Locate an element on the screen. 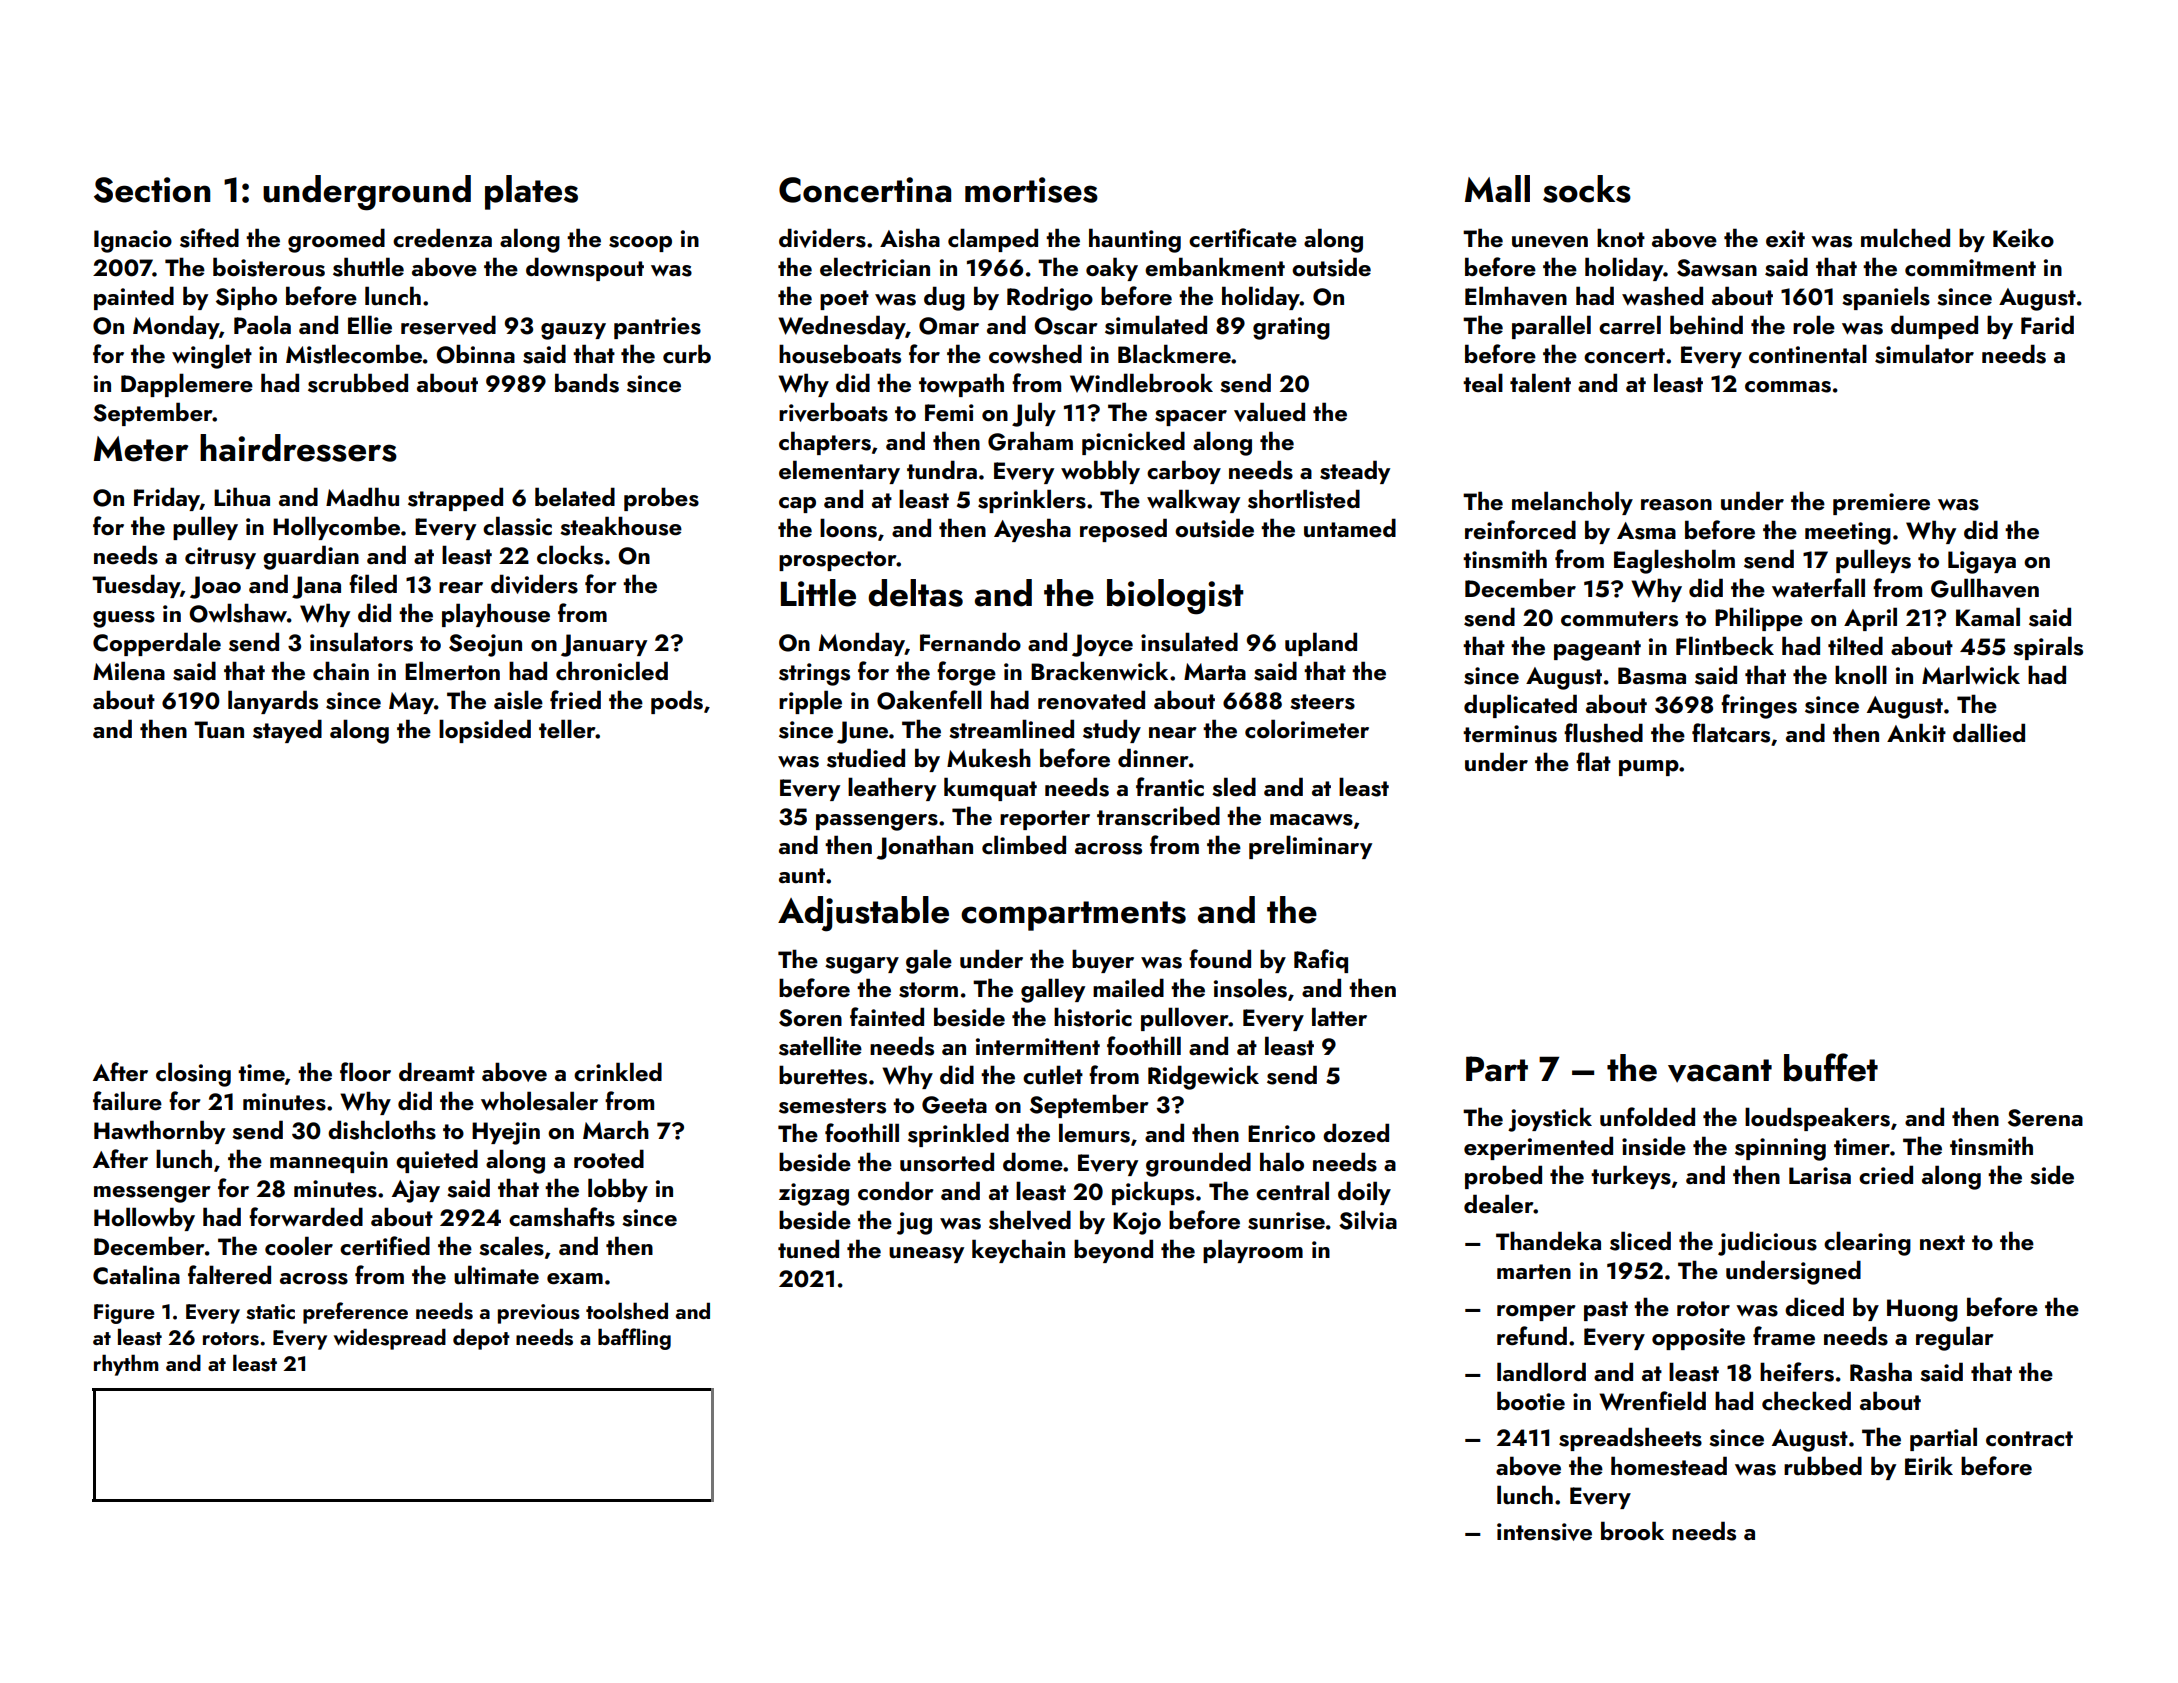 The width and height of the screenshot is (2178, 1683). uneasy is located at coordinates (926, 1255).
